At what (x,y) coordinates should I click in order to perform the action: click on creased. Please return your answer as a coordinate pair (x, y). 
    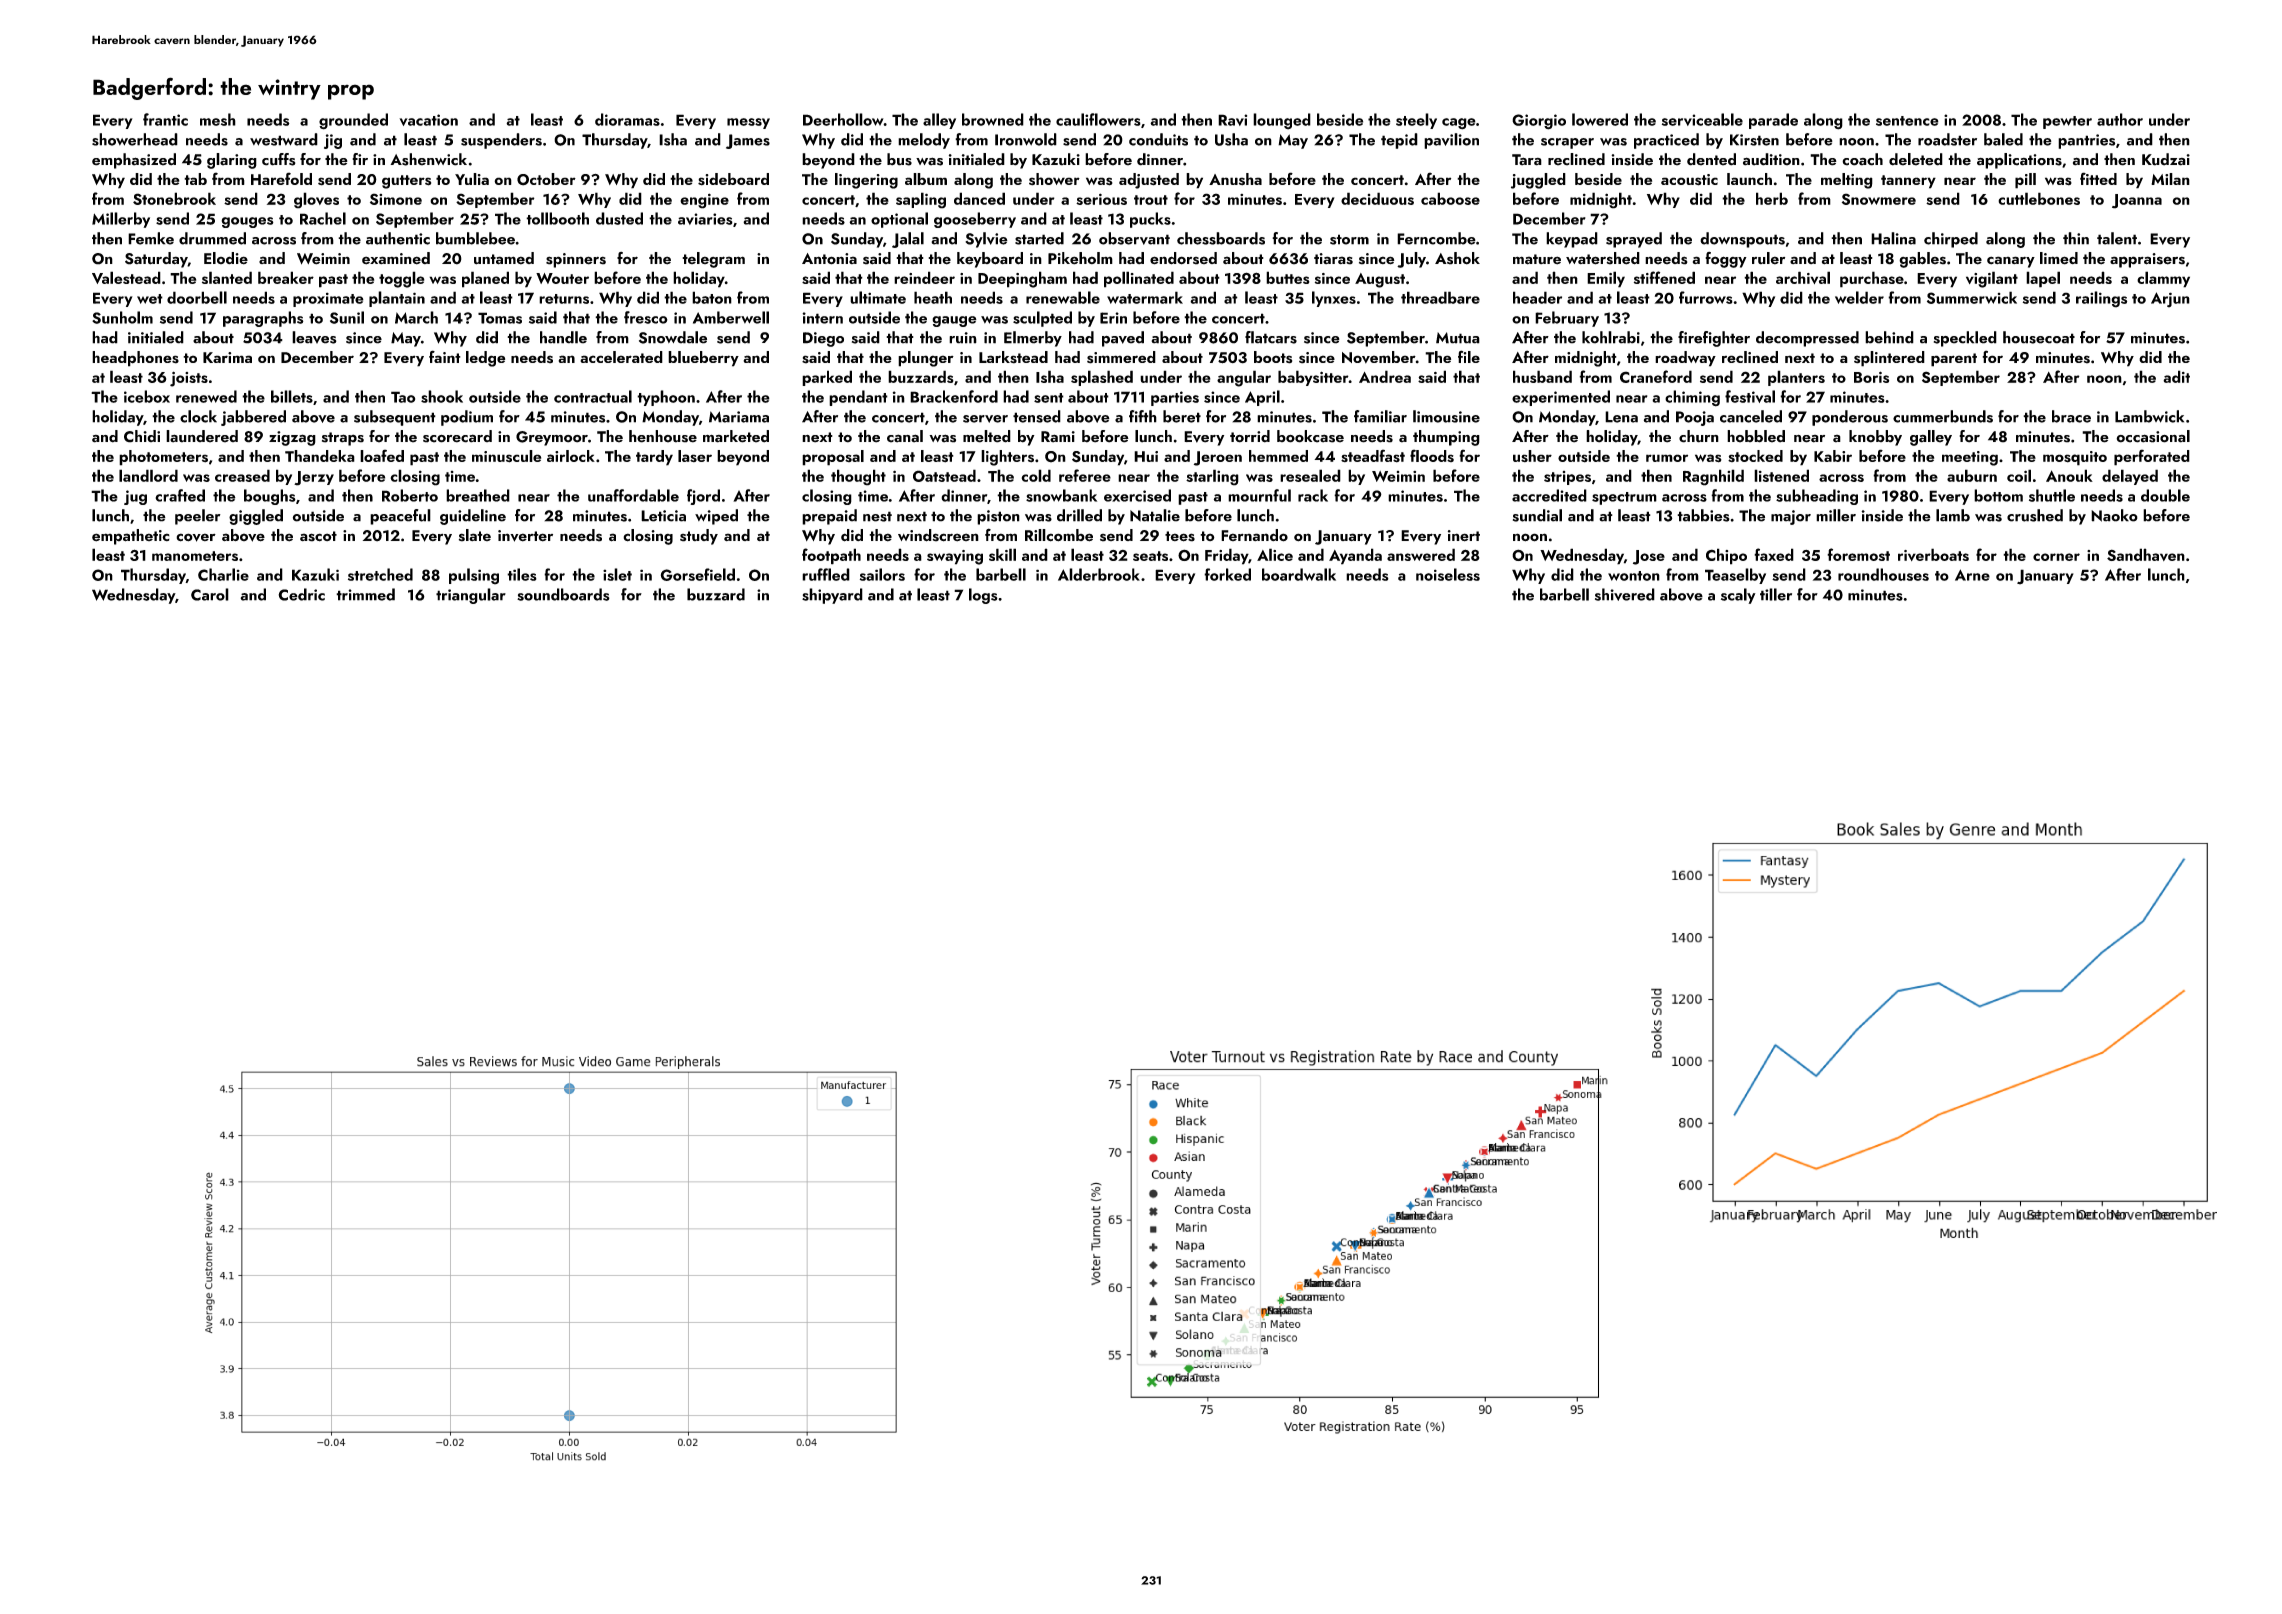
    Looking at the image, I should click on (242, 475).
